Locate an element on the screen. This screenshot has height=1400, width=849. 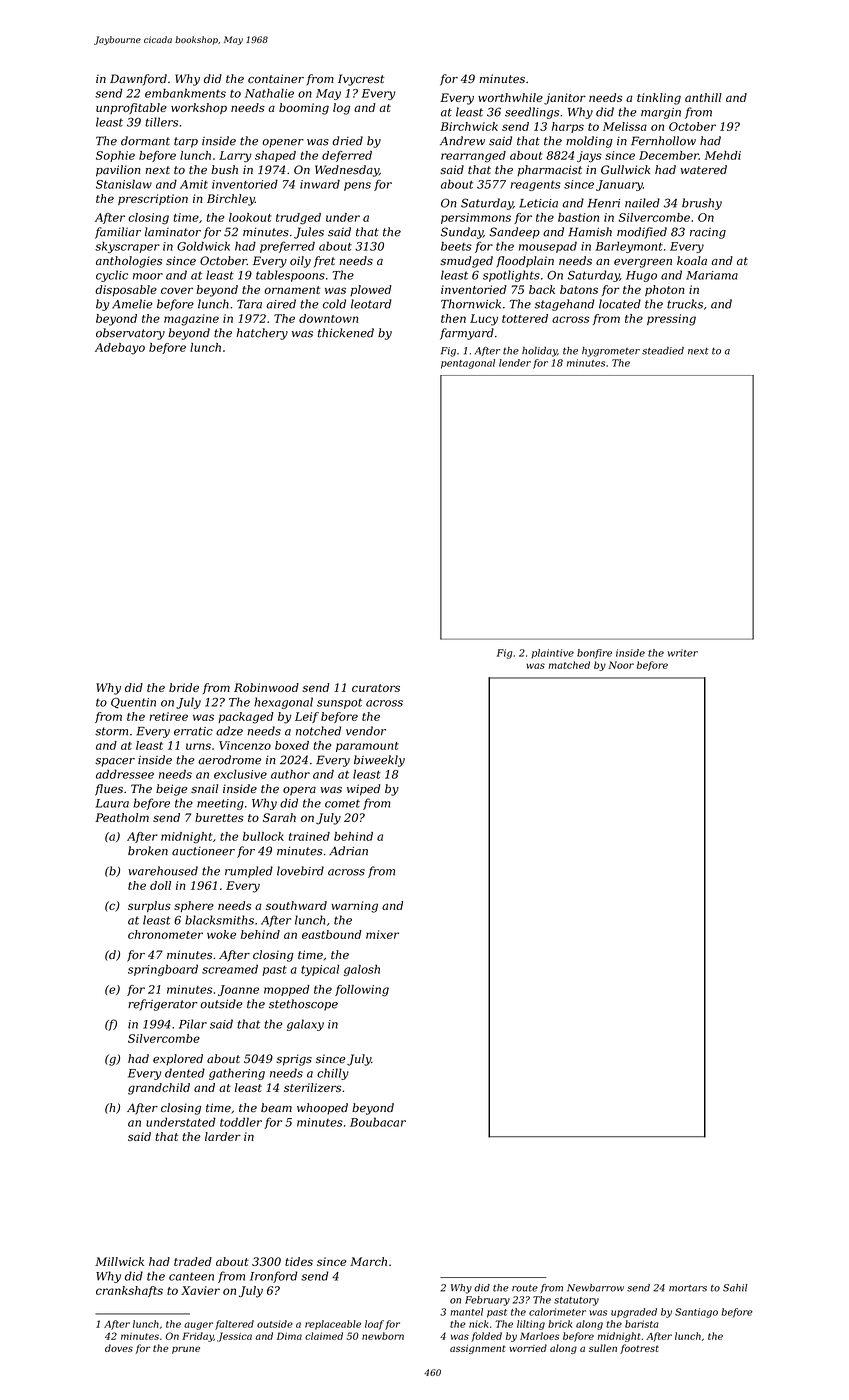
steadied is located at coordinates (663, 351).
